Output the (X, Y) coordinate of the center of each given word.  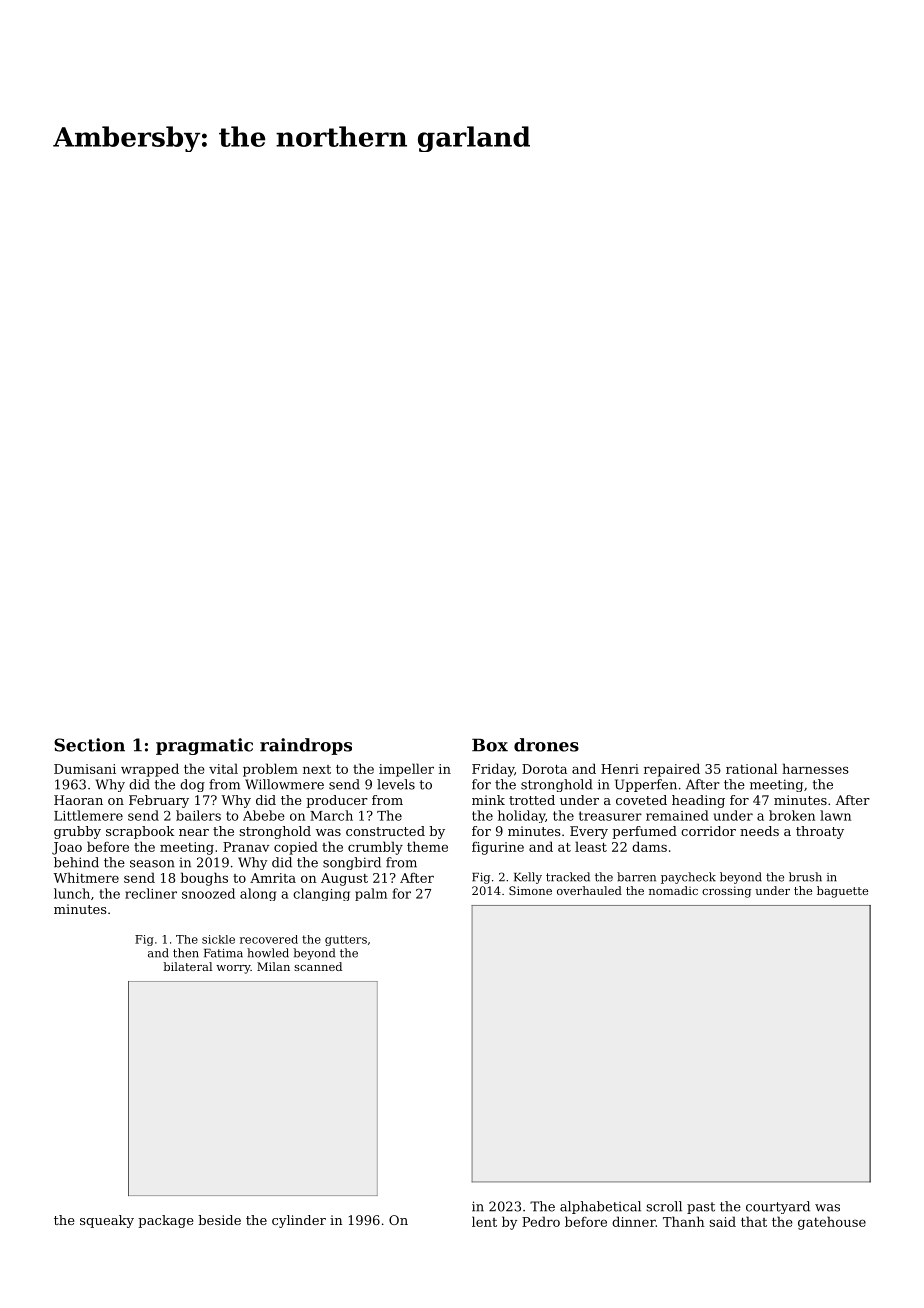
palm (371, 894)
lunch (72, 893)
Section (89, 745)
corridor (708, 831)
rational (751, 768)
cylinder (299, 1221)
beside (219, 1220)
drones (546, 745)
